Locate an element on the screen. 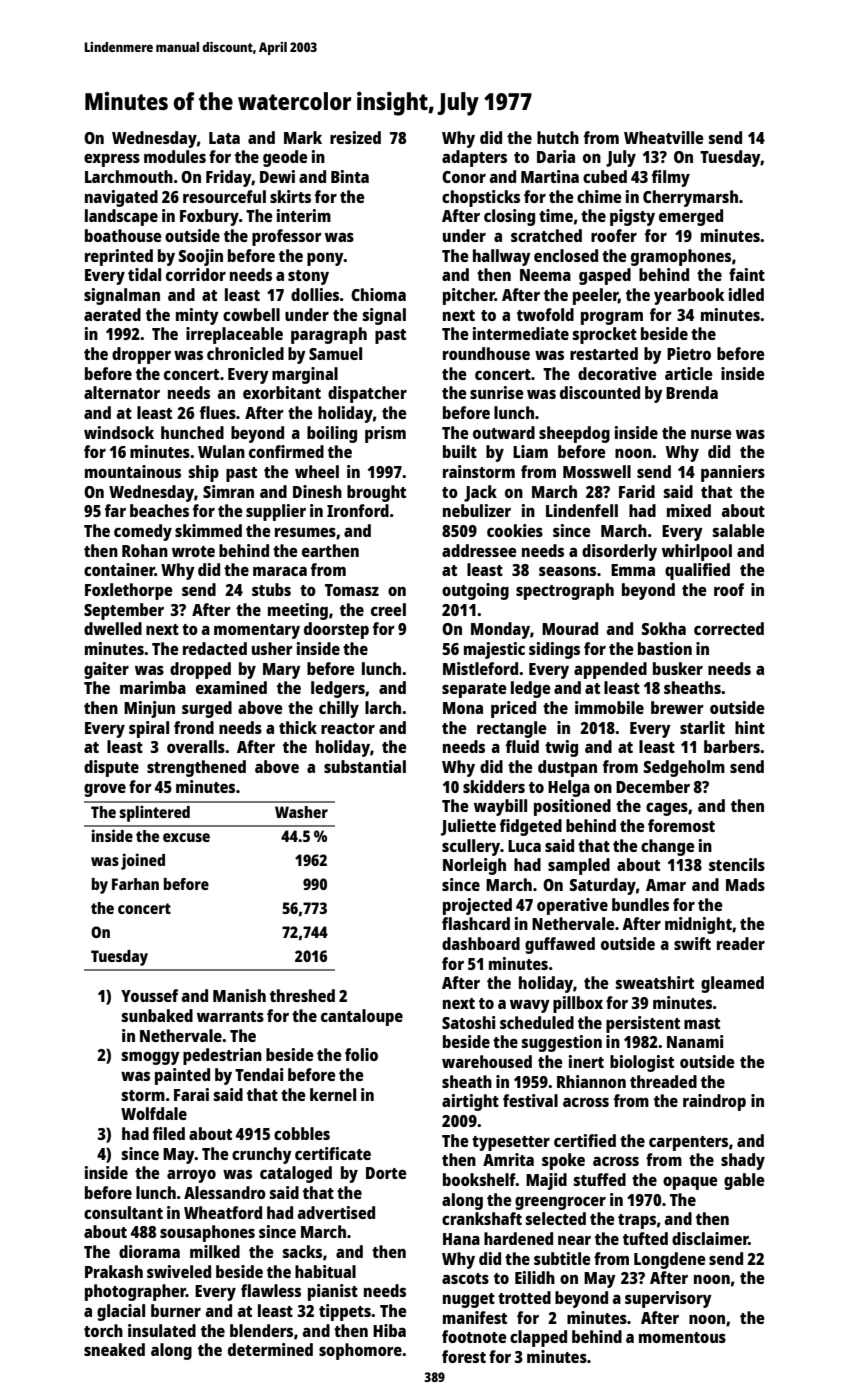 The width and height of the screenshot is (849, 1400). Wheatville is located at coordinates (664, 137).
